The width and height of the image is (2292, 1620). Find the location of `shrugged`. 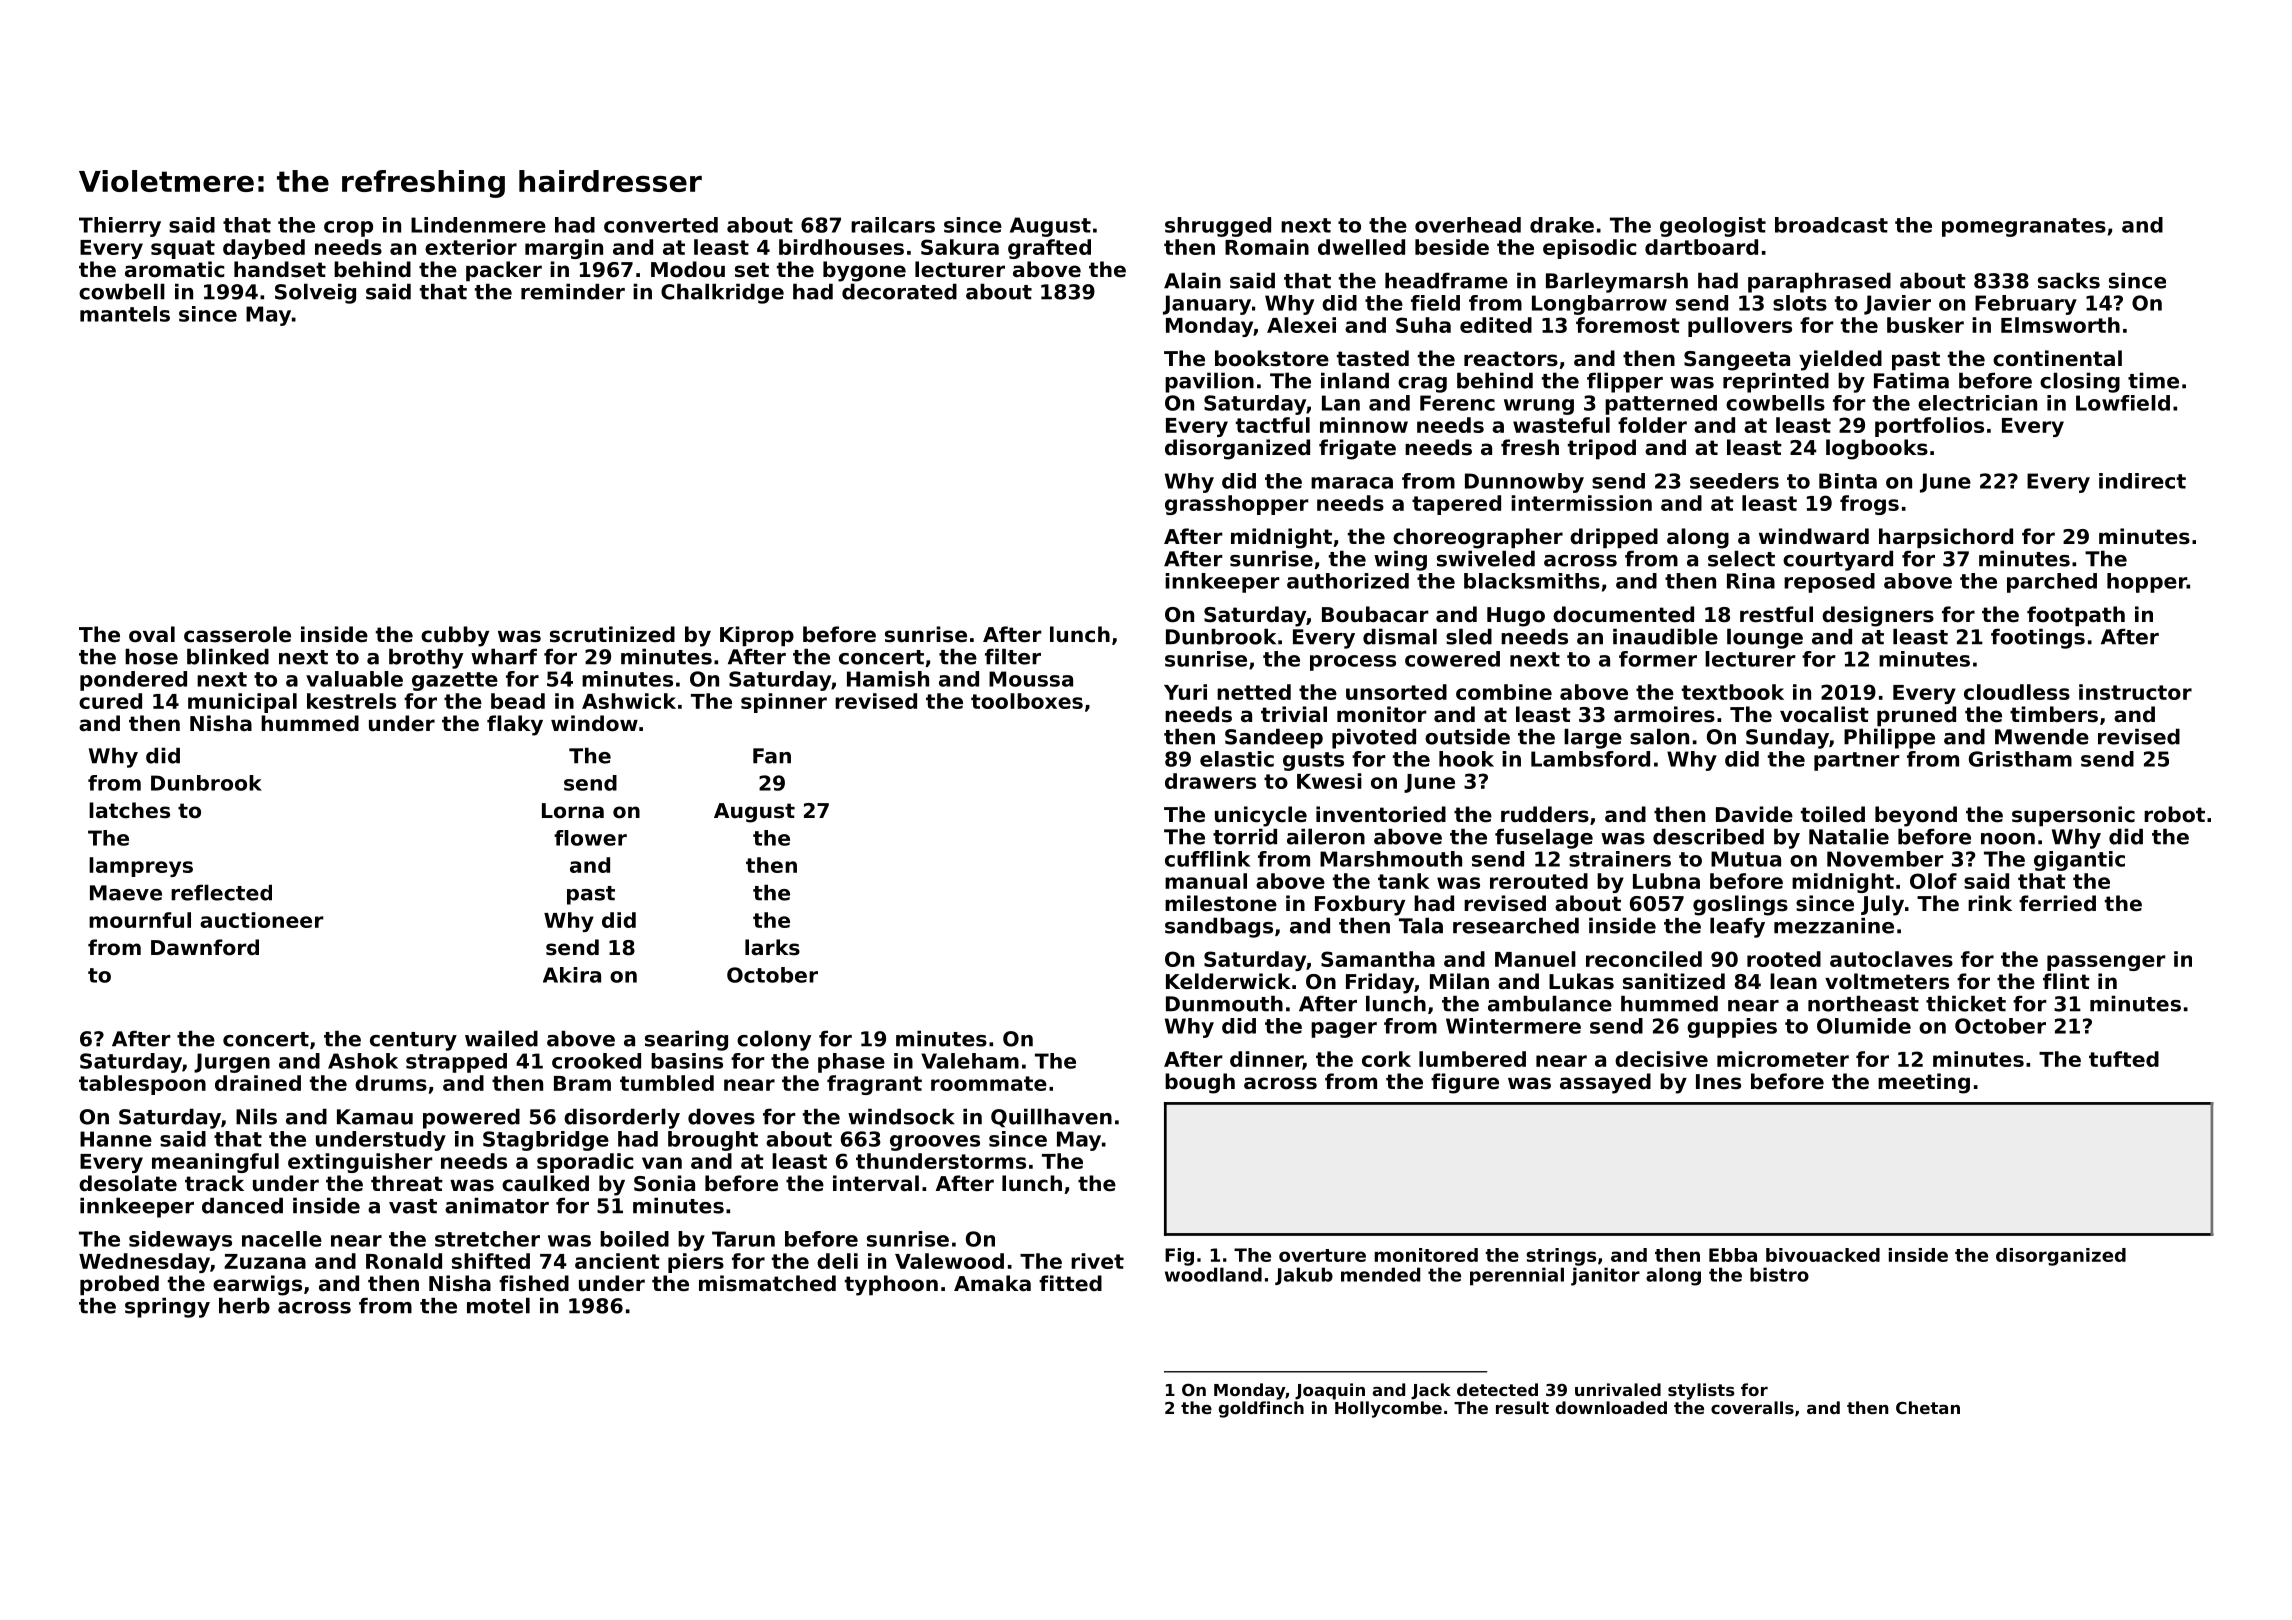

shrugged is located at coordinates (1218, 227).
